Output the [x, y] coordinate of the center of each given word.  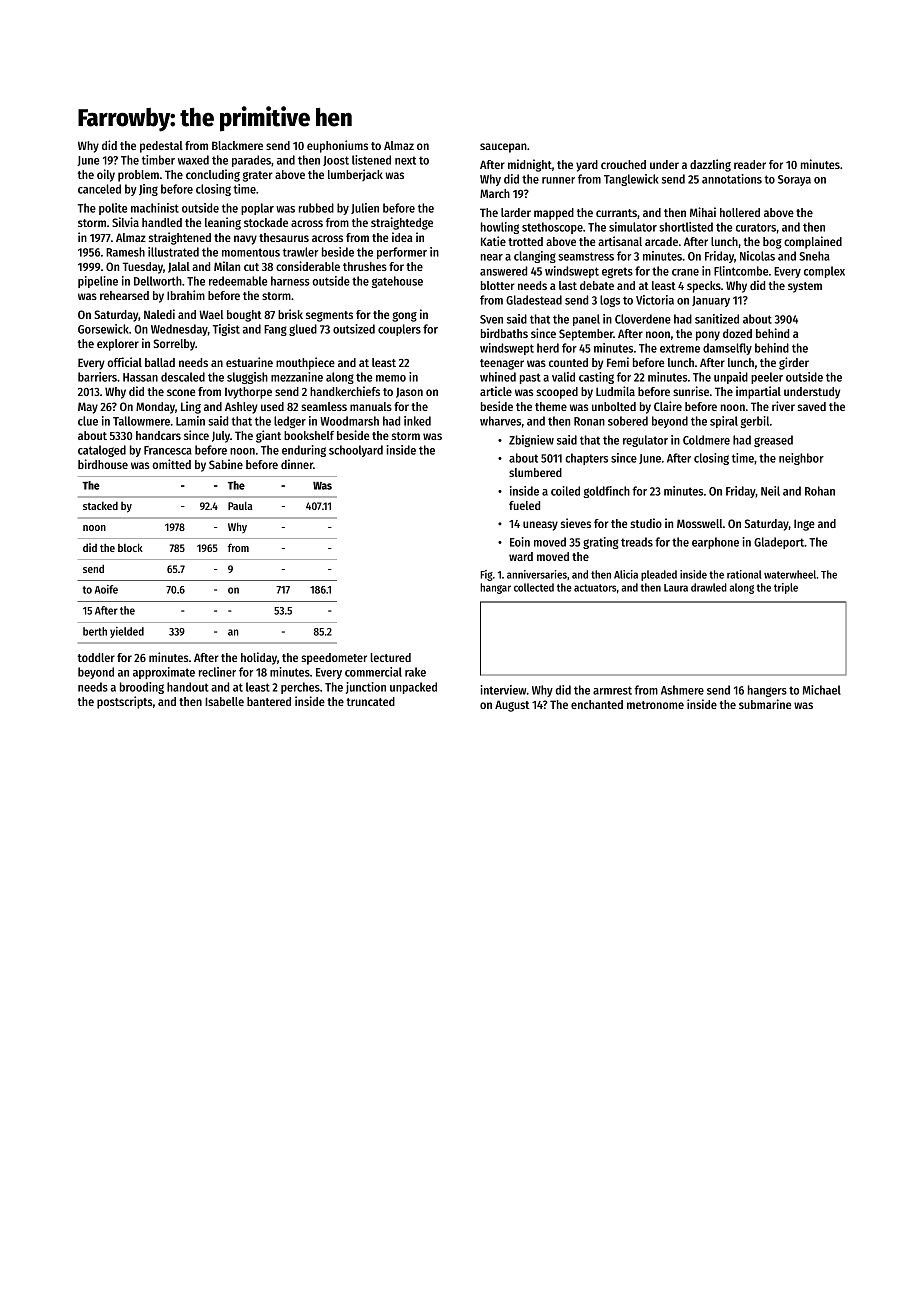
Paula [240, 505]
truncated [371, 701]
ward [521, 556]
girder [794, 363]
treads [637, 542]
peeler [767, 378]
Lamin [190, 421]
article [496, 391]
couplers [399, 330]
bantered [269, 701]
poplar [257, 209]
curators [756, 227]
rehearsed [124, 295]
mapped [554, 214]
